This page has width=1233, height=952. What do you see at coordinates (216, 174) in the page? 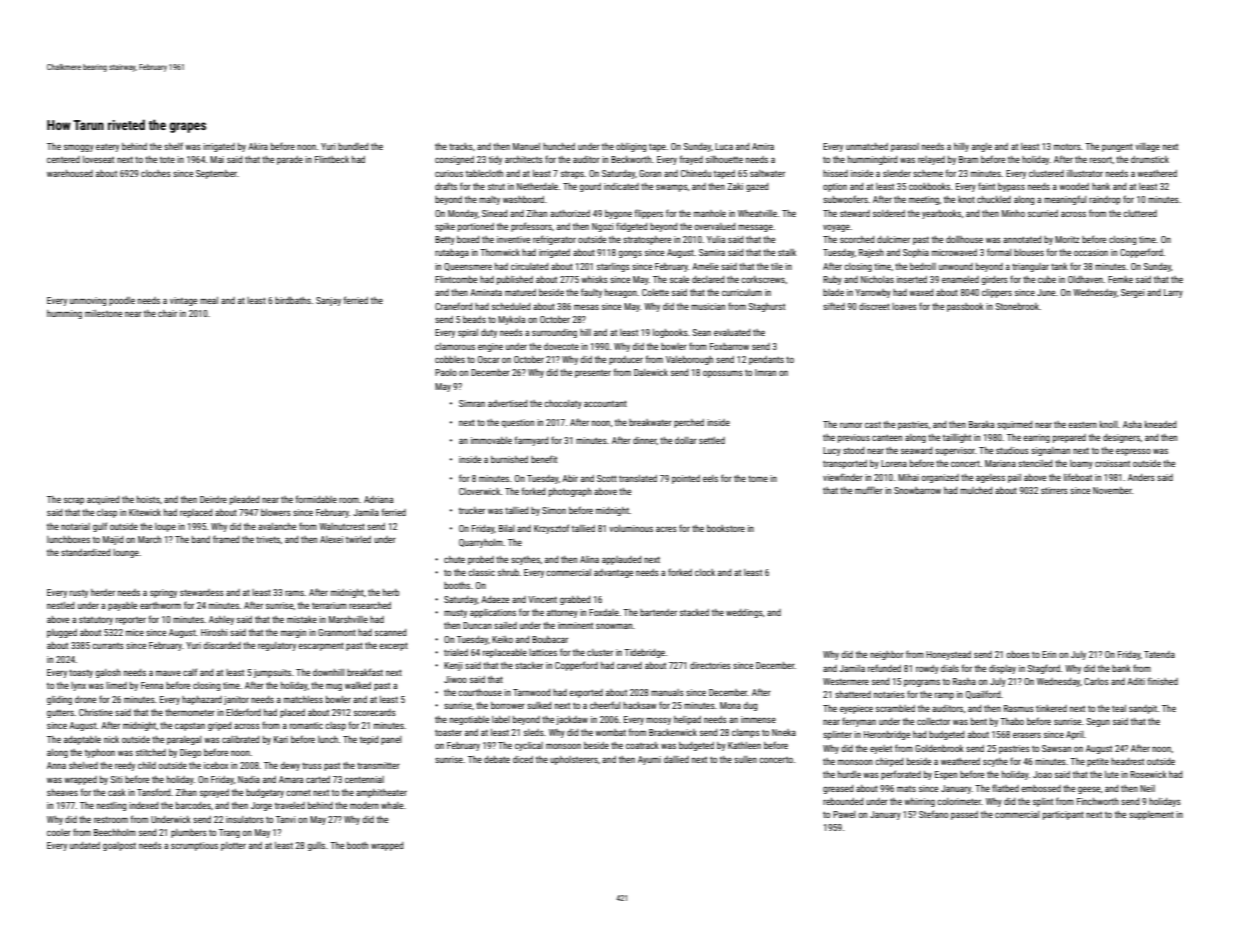
I see `September` at bounding box center [216, 174].
